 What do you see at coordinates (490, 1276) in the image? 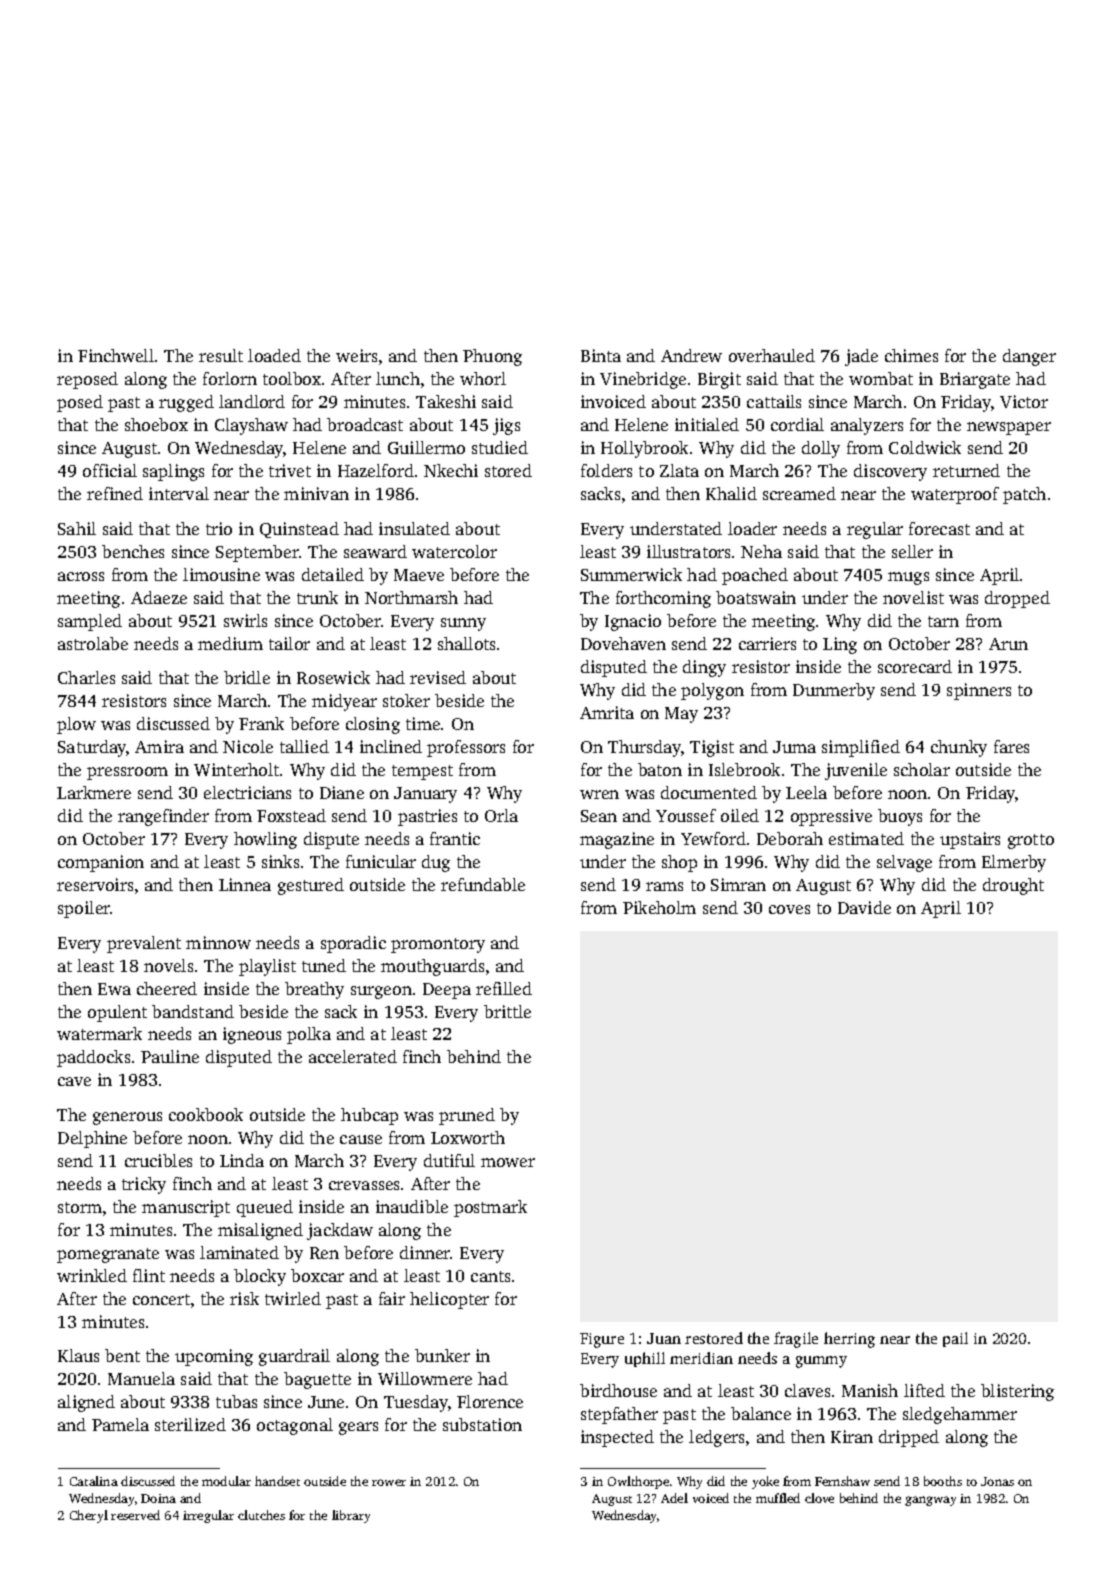
I see `cants` at bounding box center [490, 1276].
